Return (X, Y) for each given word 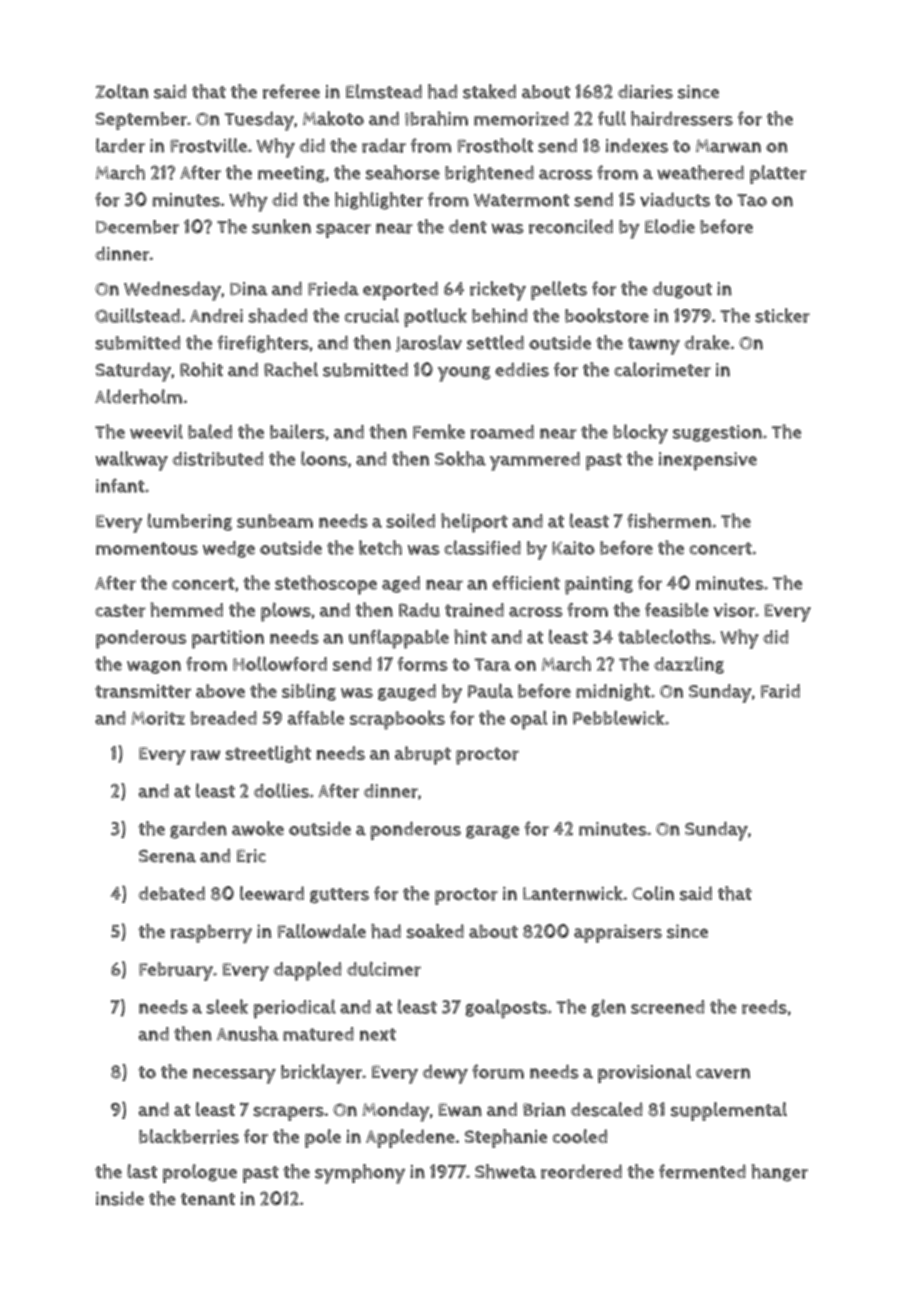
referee (291, 91)
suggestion (717, 433)
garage (492, 832)
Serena (167, 856)
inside (120, 1198)
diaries (645, 91)
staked (489, 91)
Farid (780, 691)
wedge (229, 549)
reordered (581, 1171)
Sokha (460, 458)
